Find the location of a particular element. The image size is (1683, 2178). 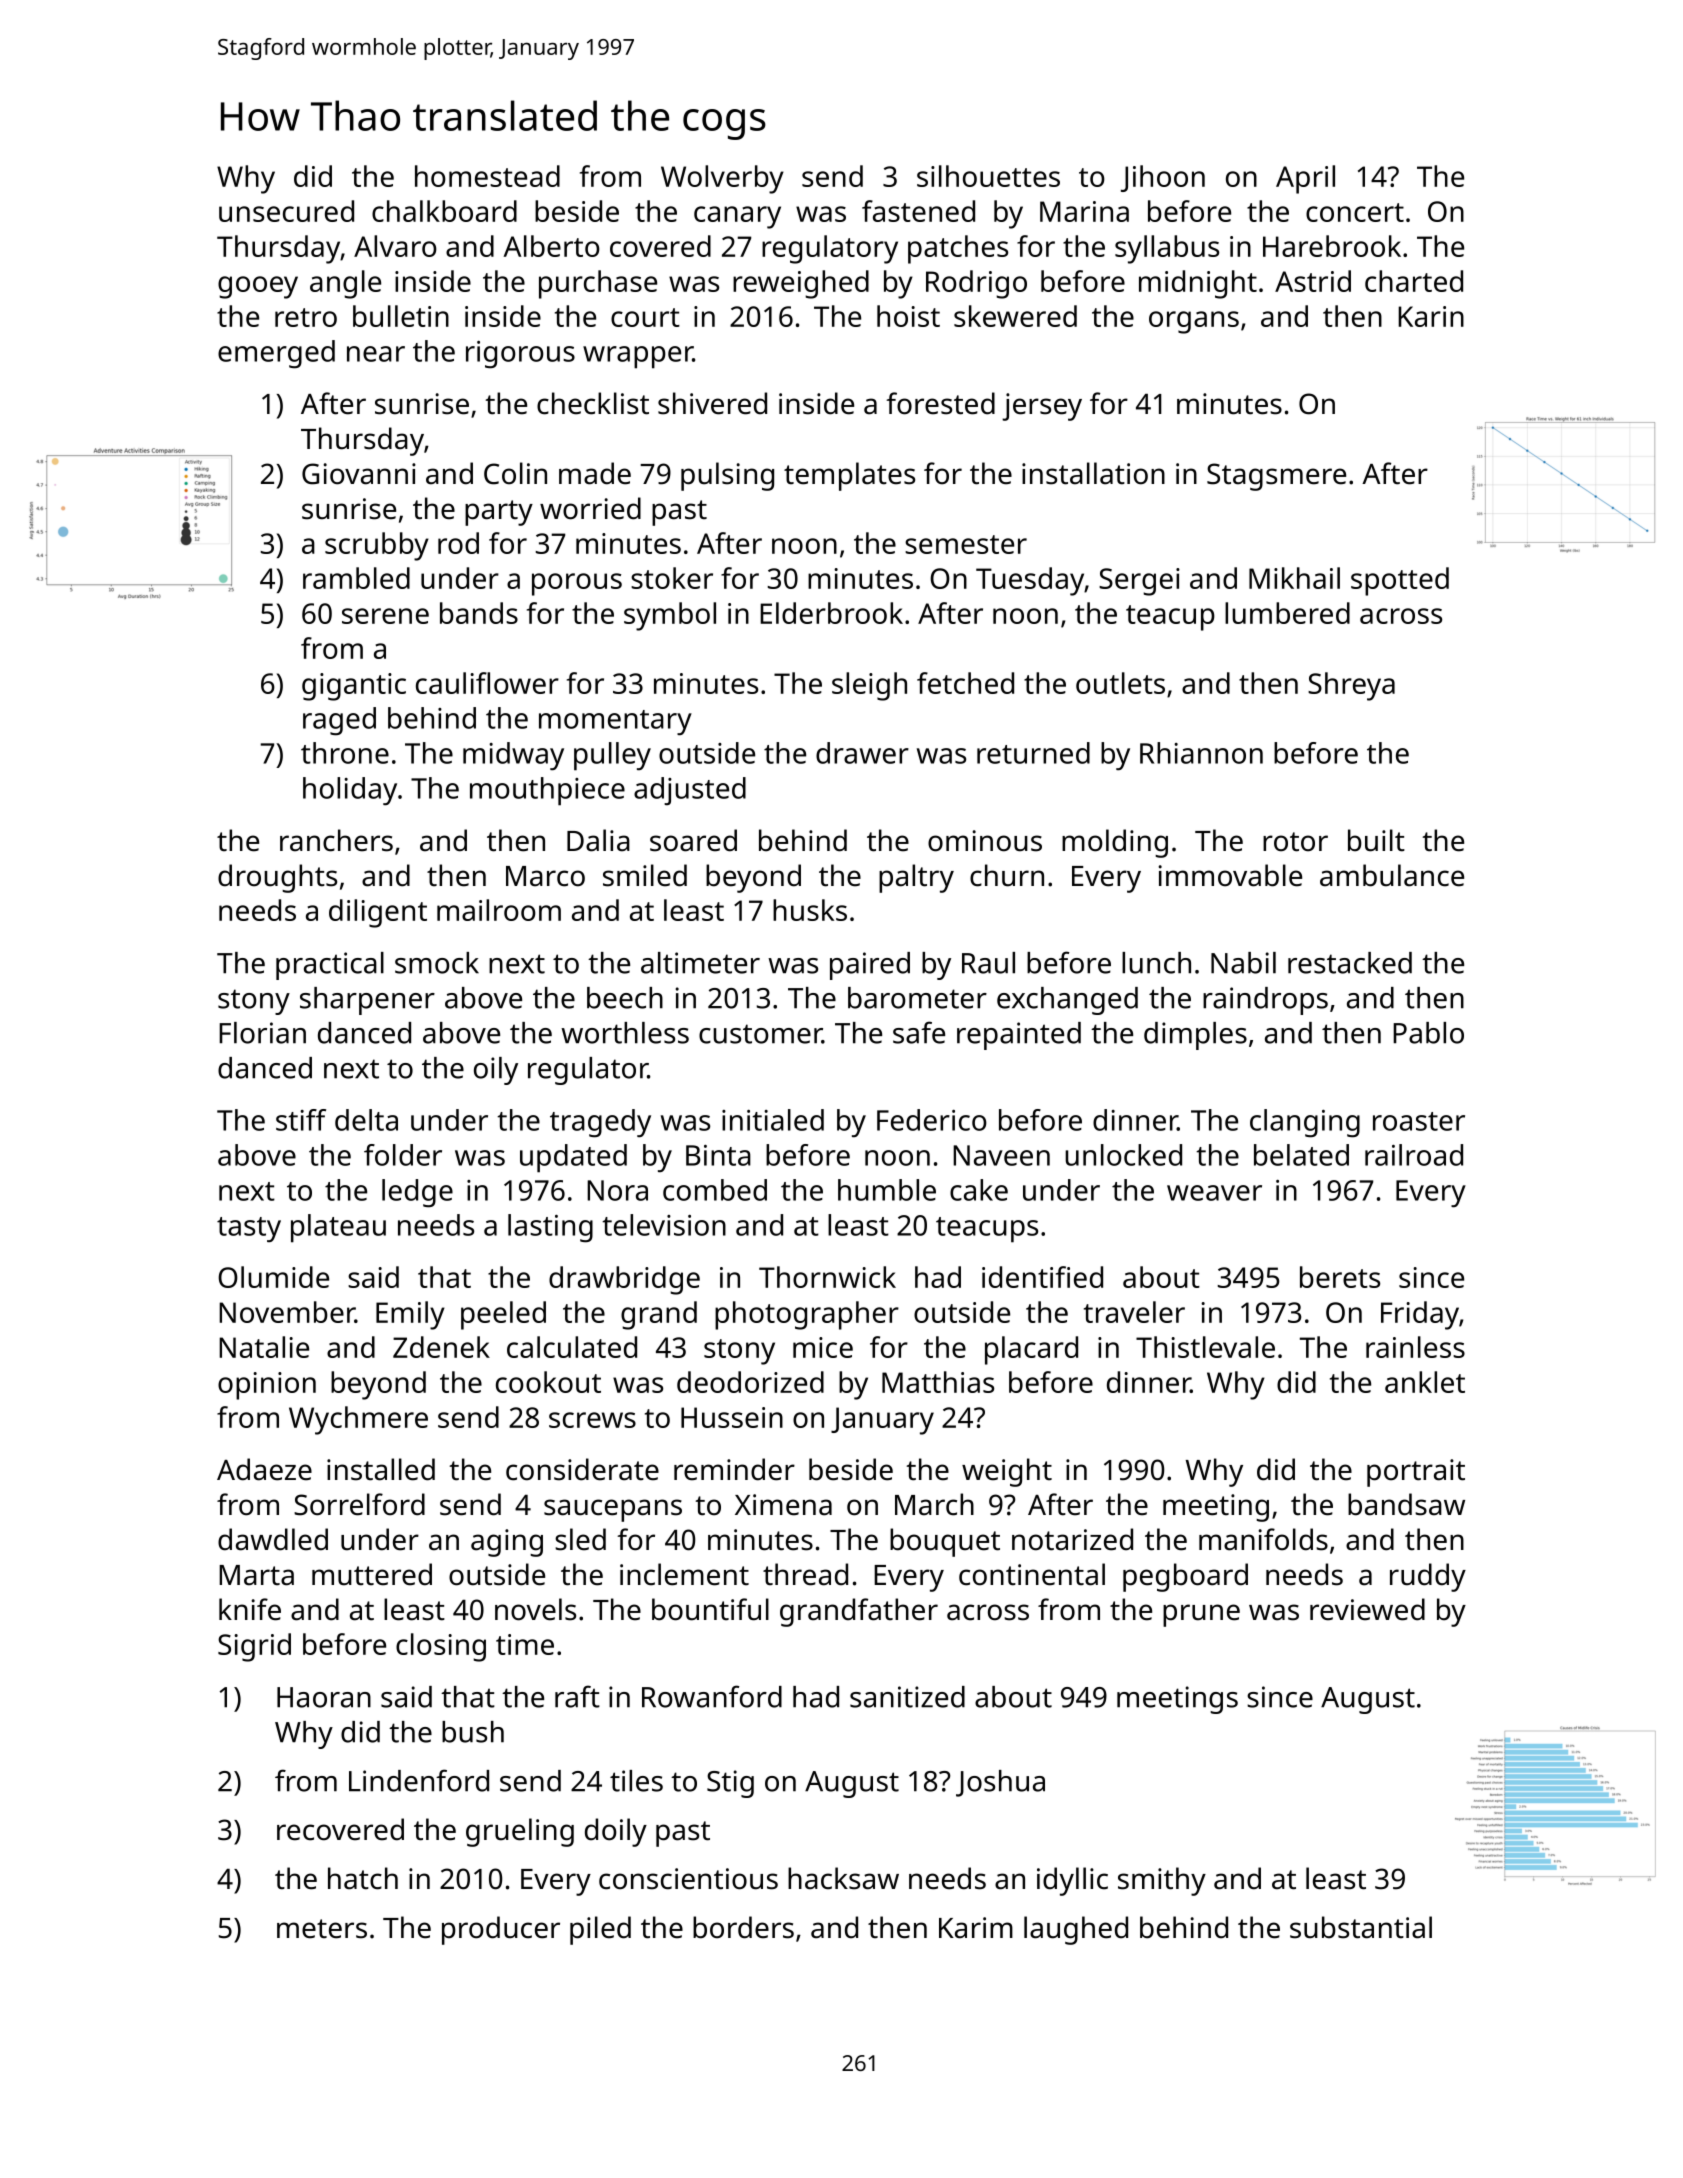

Karin is located at coordinates (1431, 316).
